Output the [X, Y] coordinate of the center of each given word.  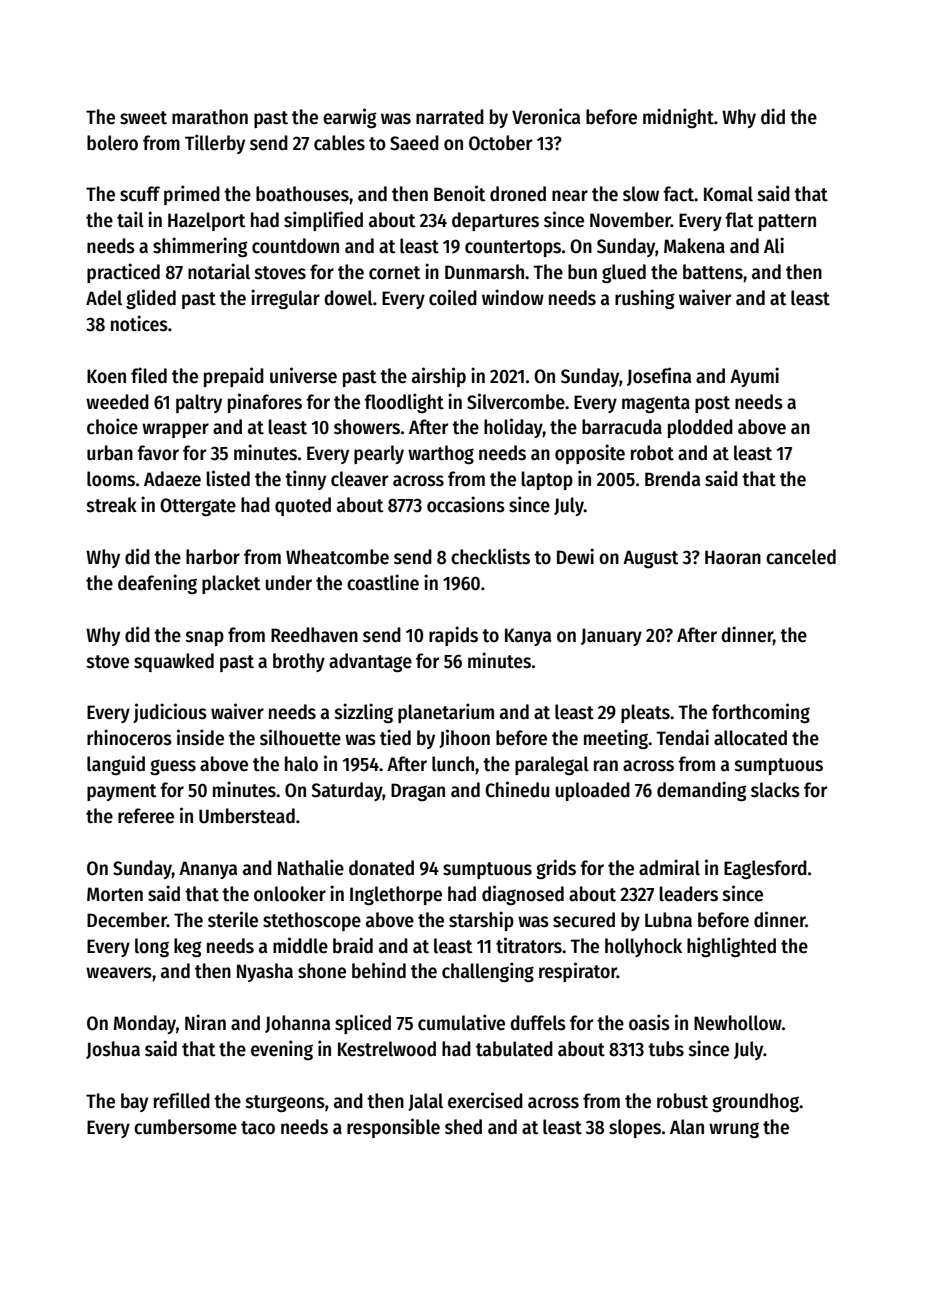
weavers [119, 973]
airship [439, 377]
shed [463, 1127]
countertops [513, 248]
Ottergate [198, 507]
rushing [645, 299]
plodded [700, 428]
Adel [104, 298]
